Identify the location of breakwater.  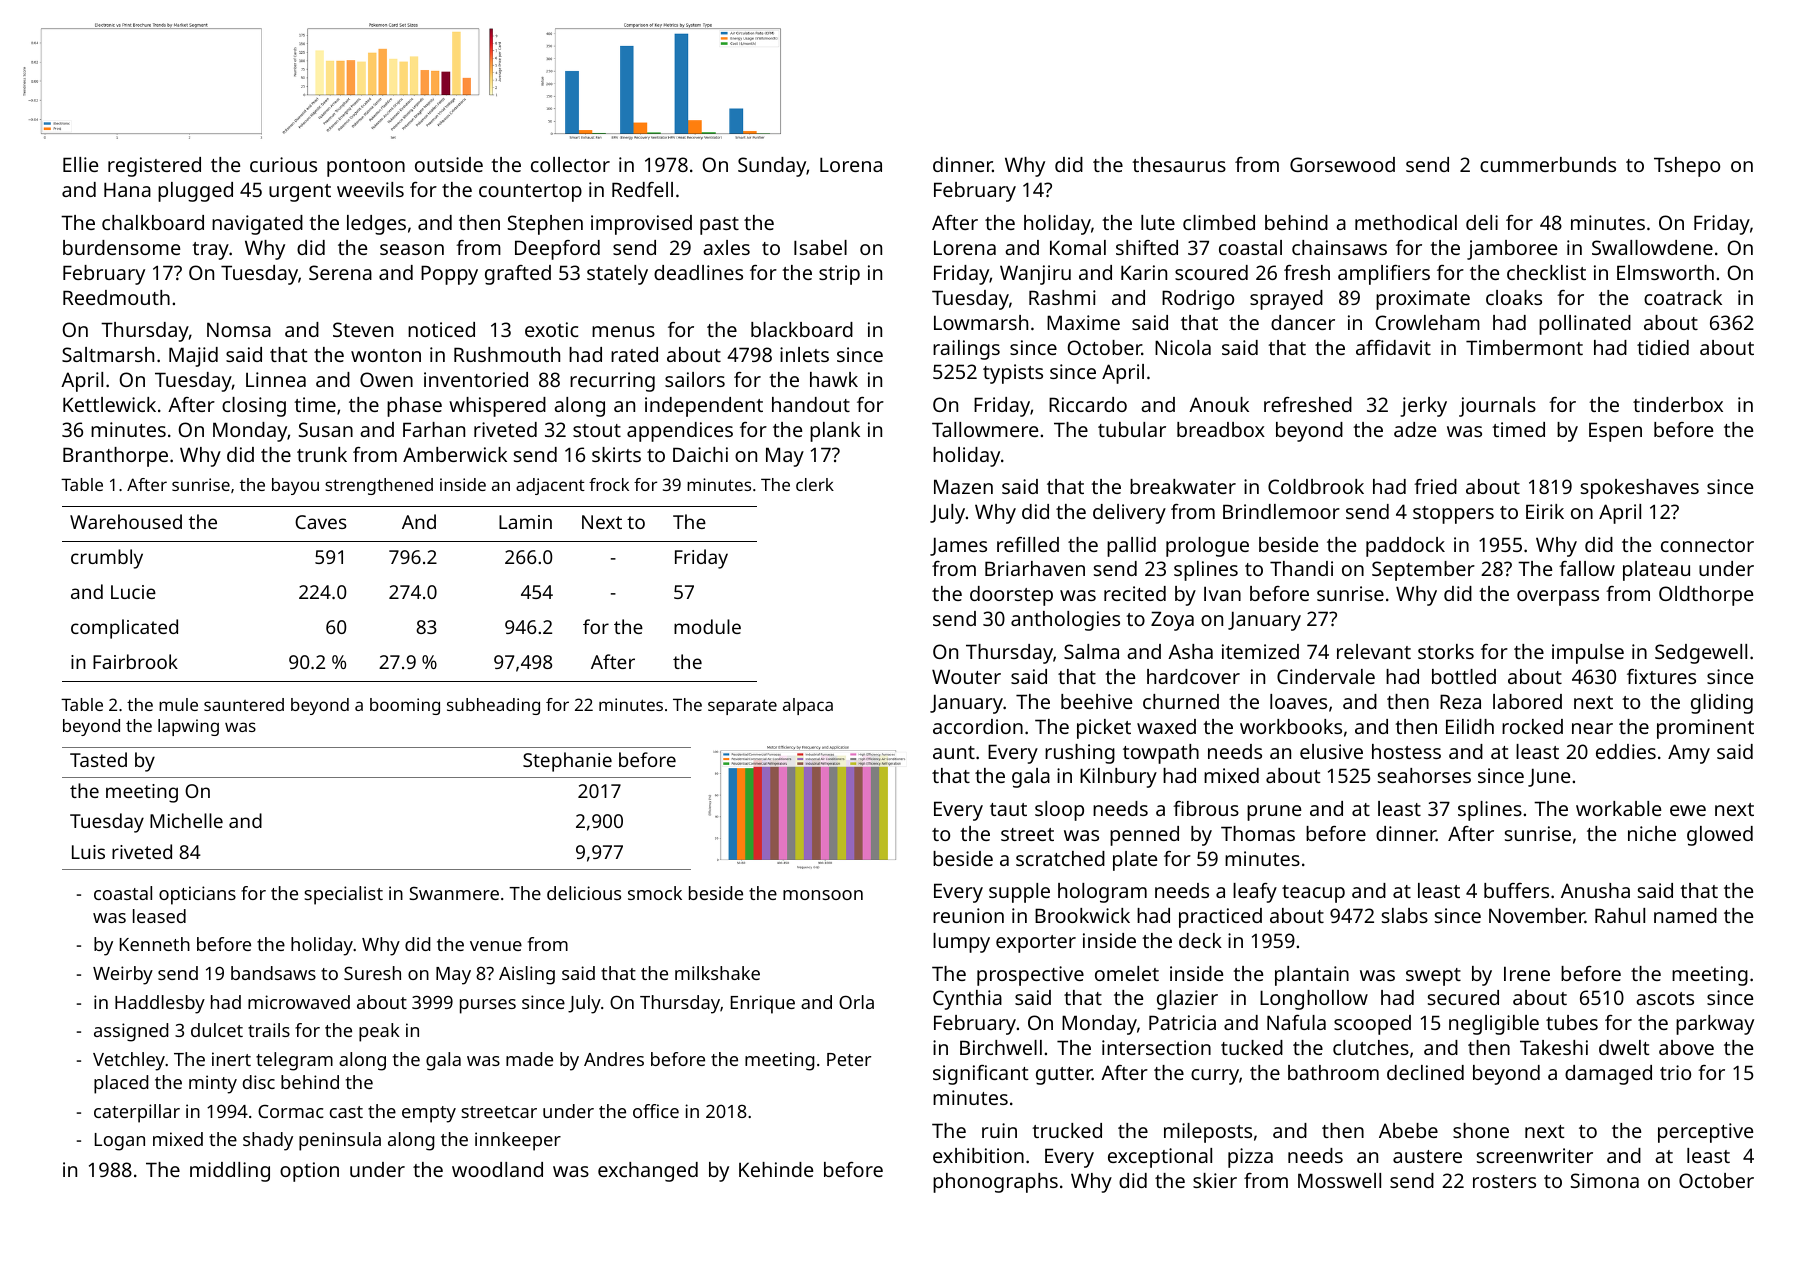
(1183, 486).
